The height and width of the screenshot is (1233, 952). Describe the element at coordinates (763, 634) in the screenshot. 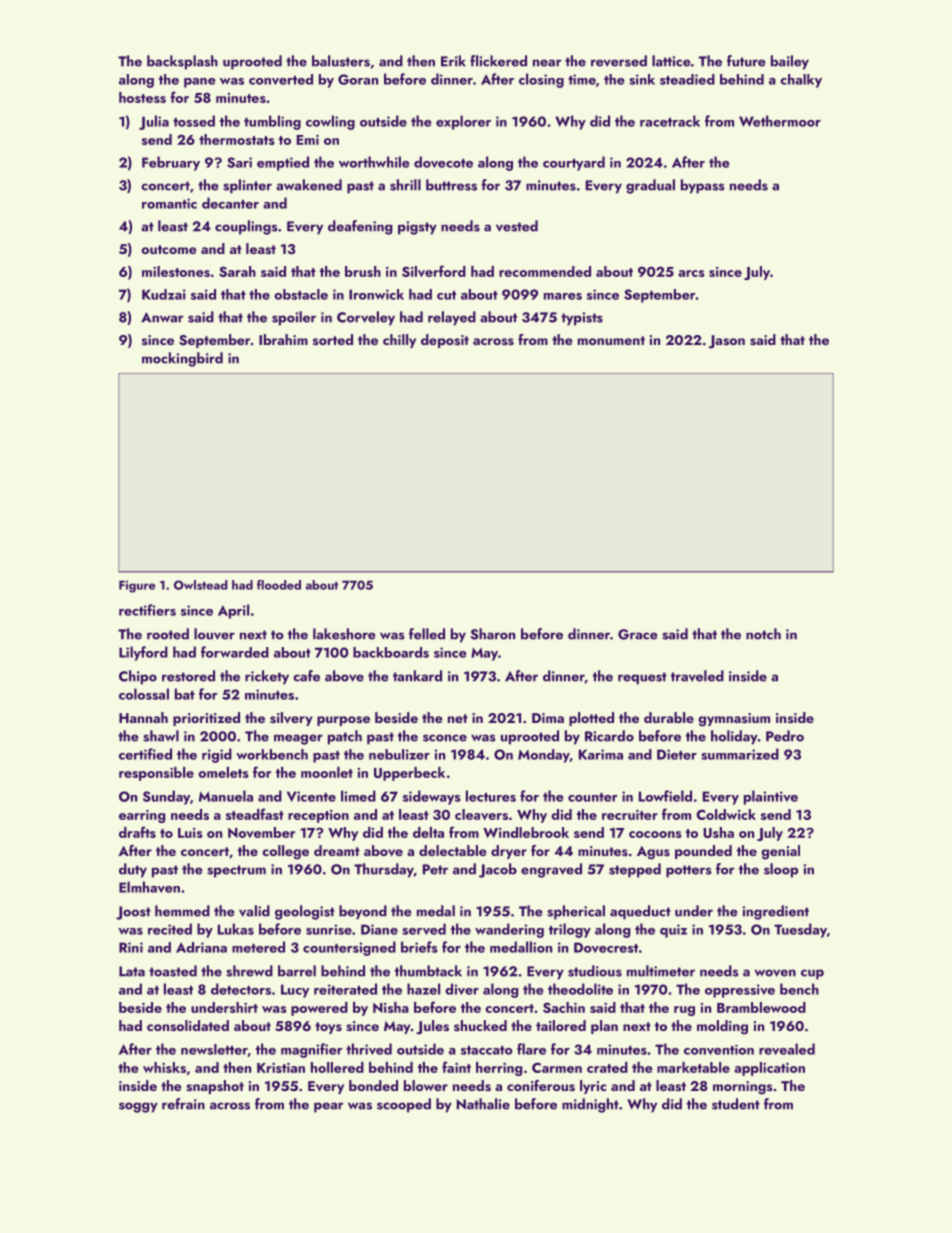

I see `notch` at that location.
